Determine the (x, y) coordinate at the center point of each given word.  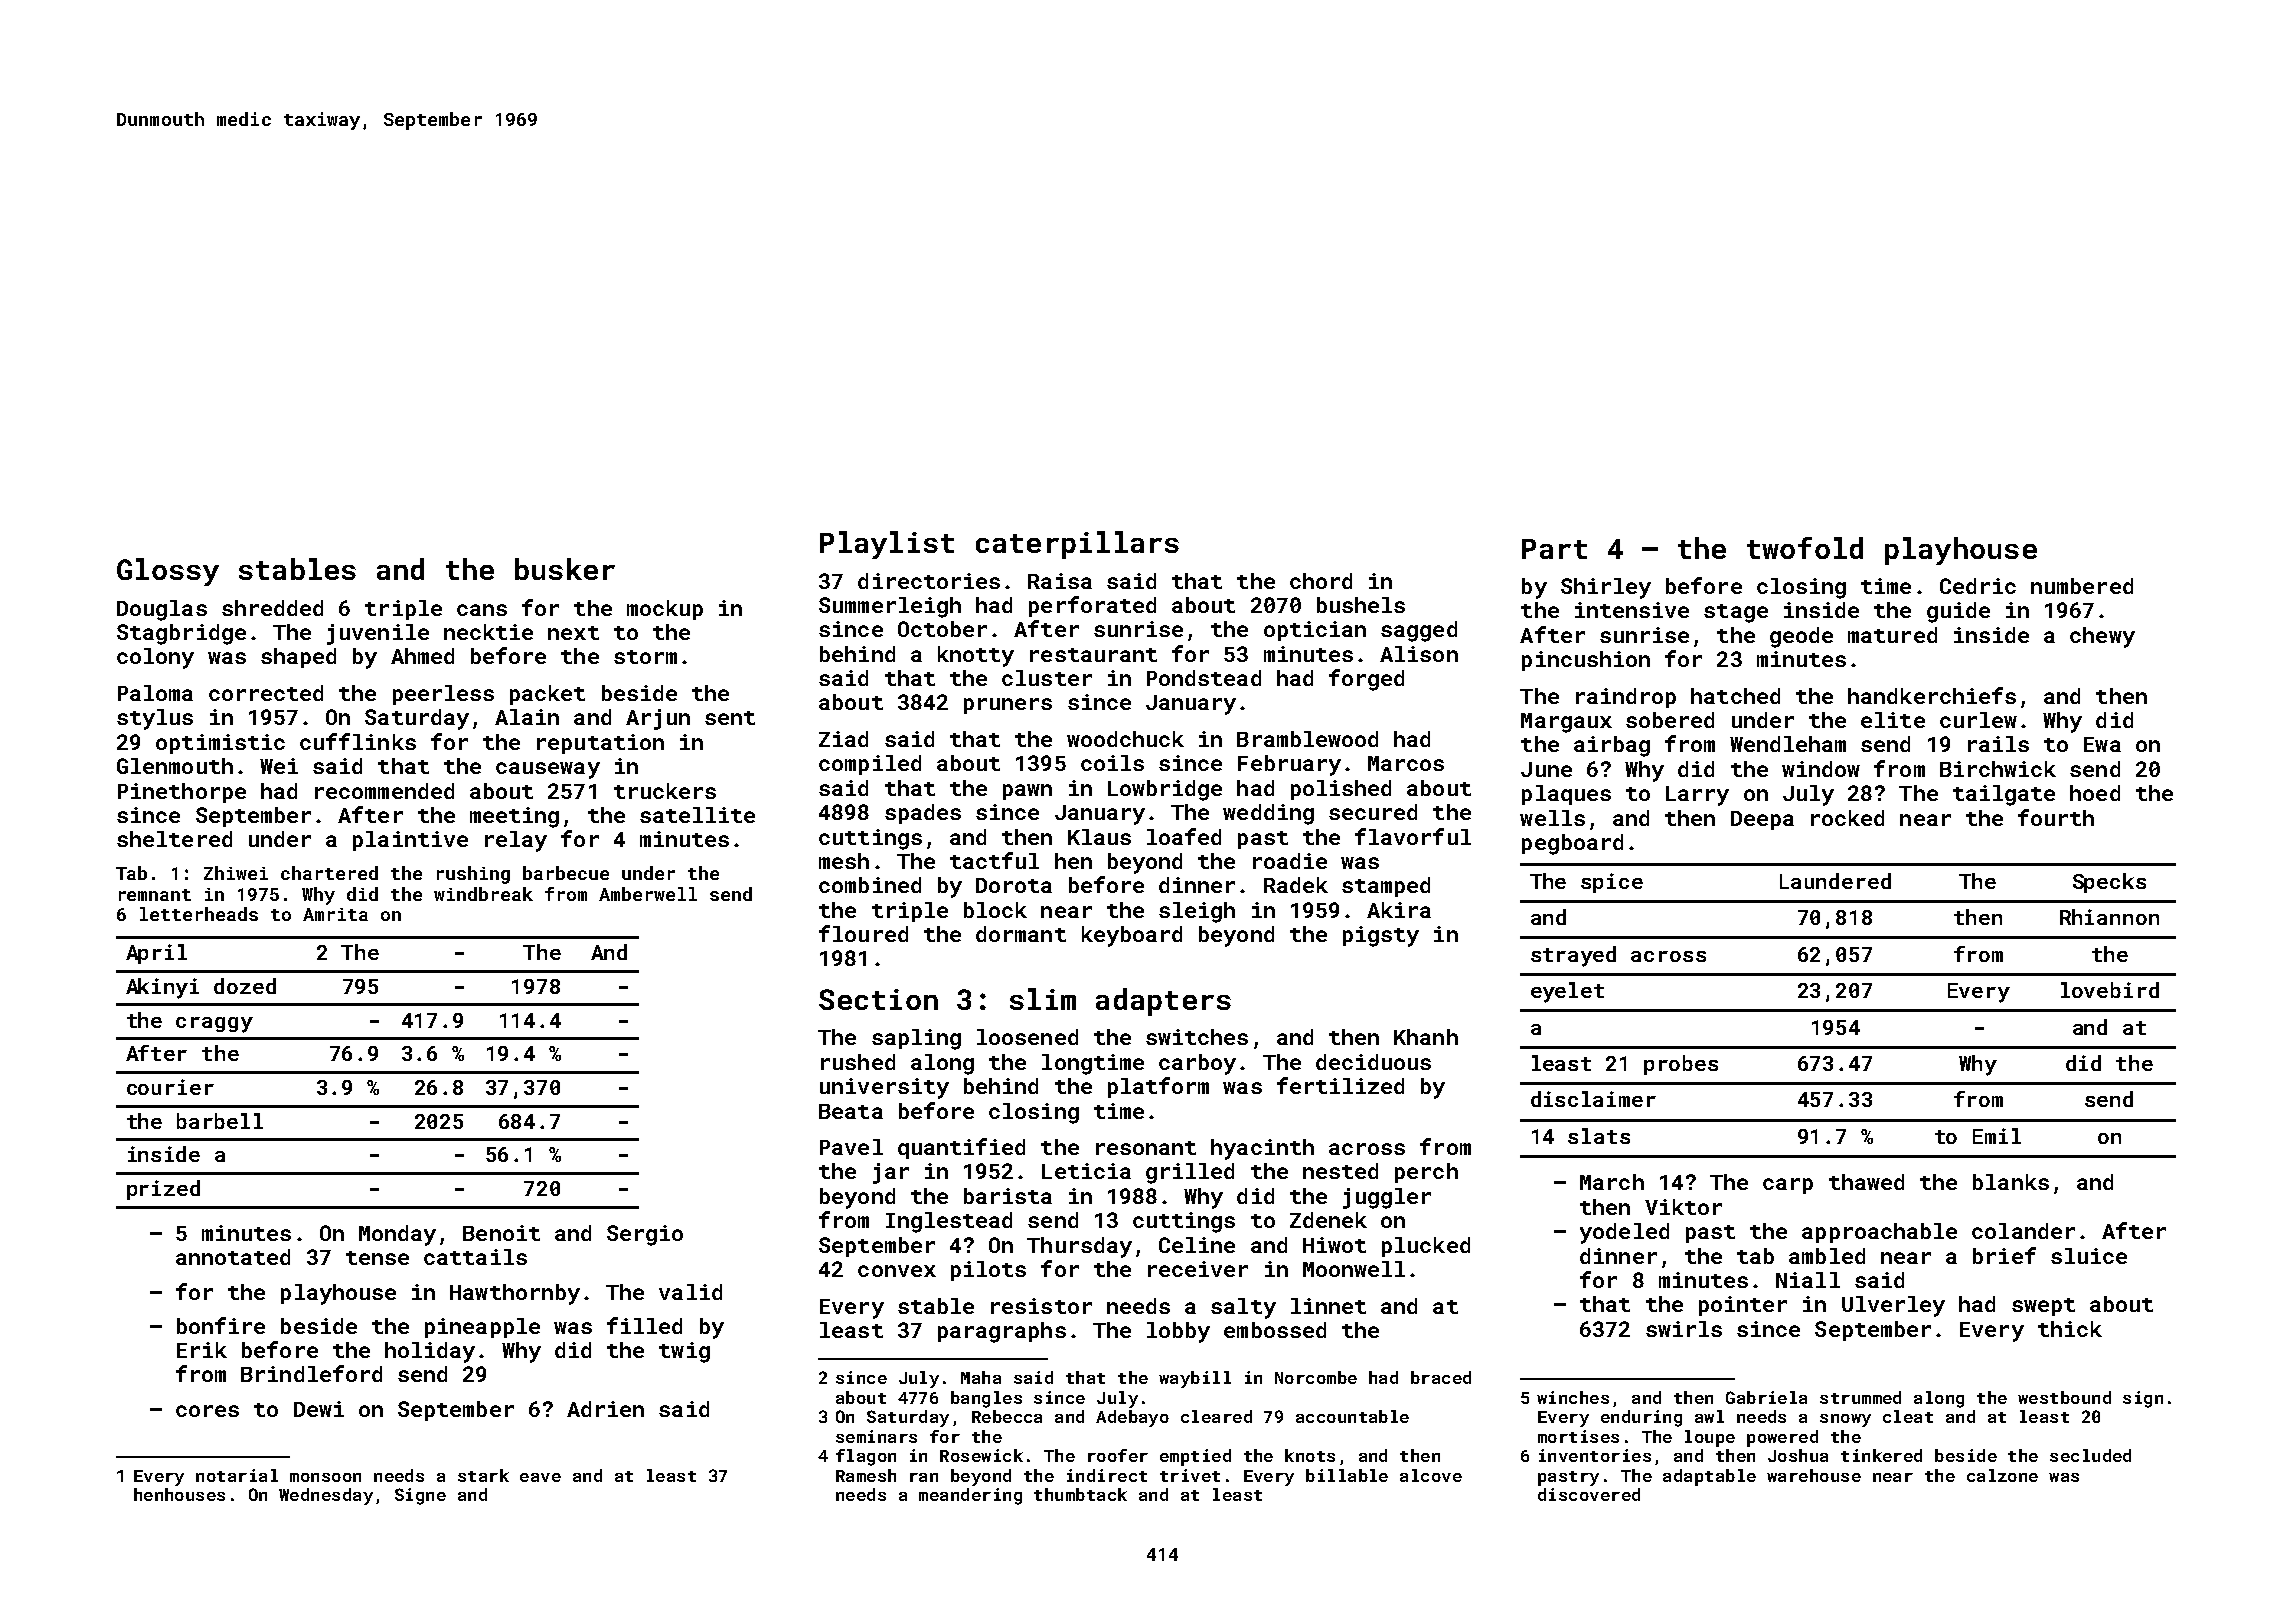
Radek (1296, 885)
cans (482, 610)
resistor (1041, 1306)
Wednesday (326, 1496)
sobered (1670, 720)
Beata (851, 1111)
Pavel (851, 1147)
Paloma (155, 693)
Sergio (645, 1235)
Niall (1808, 1280)
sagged (1419, 631)
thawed (1866, 1182)
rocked (1847, 818)
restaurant (1093, 655)
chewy (2102, 637)
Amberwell (648, 894)
